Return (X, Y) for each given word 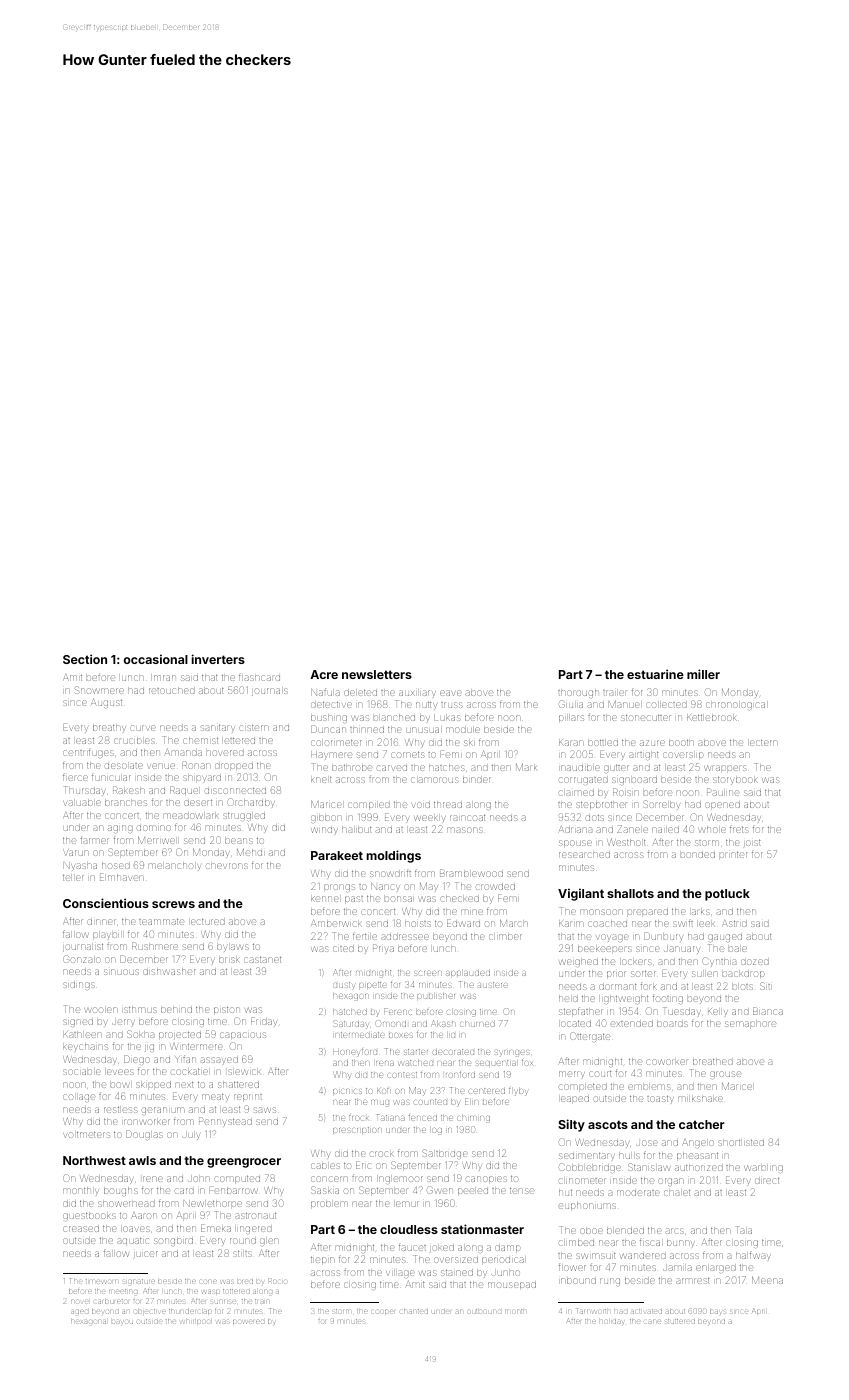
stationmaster (482, 1229)
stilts (243, 1253)
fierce (75, 777)
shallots (630, 893)
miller (703, 674)
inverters (218, 659)
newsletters (377, 674)
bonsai (398, 899)
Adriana (575, 829)
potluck (727, 895)
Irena (385, 1063)
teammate (161, 921)
